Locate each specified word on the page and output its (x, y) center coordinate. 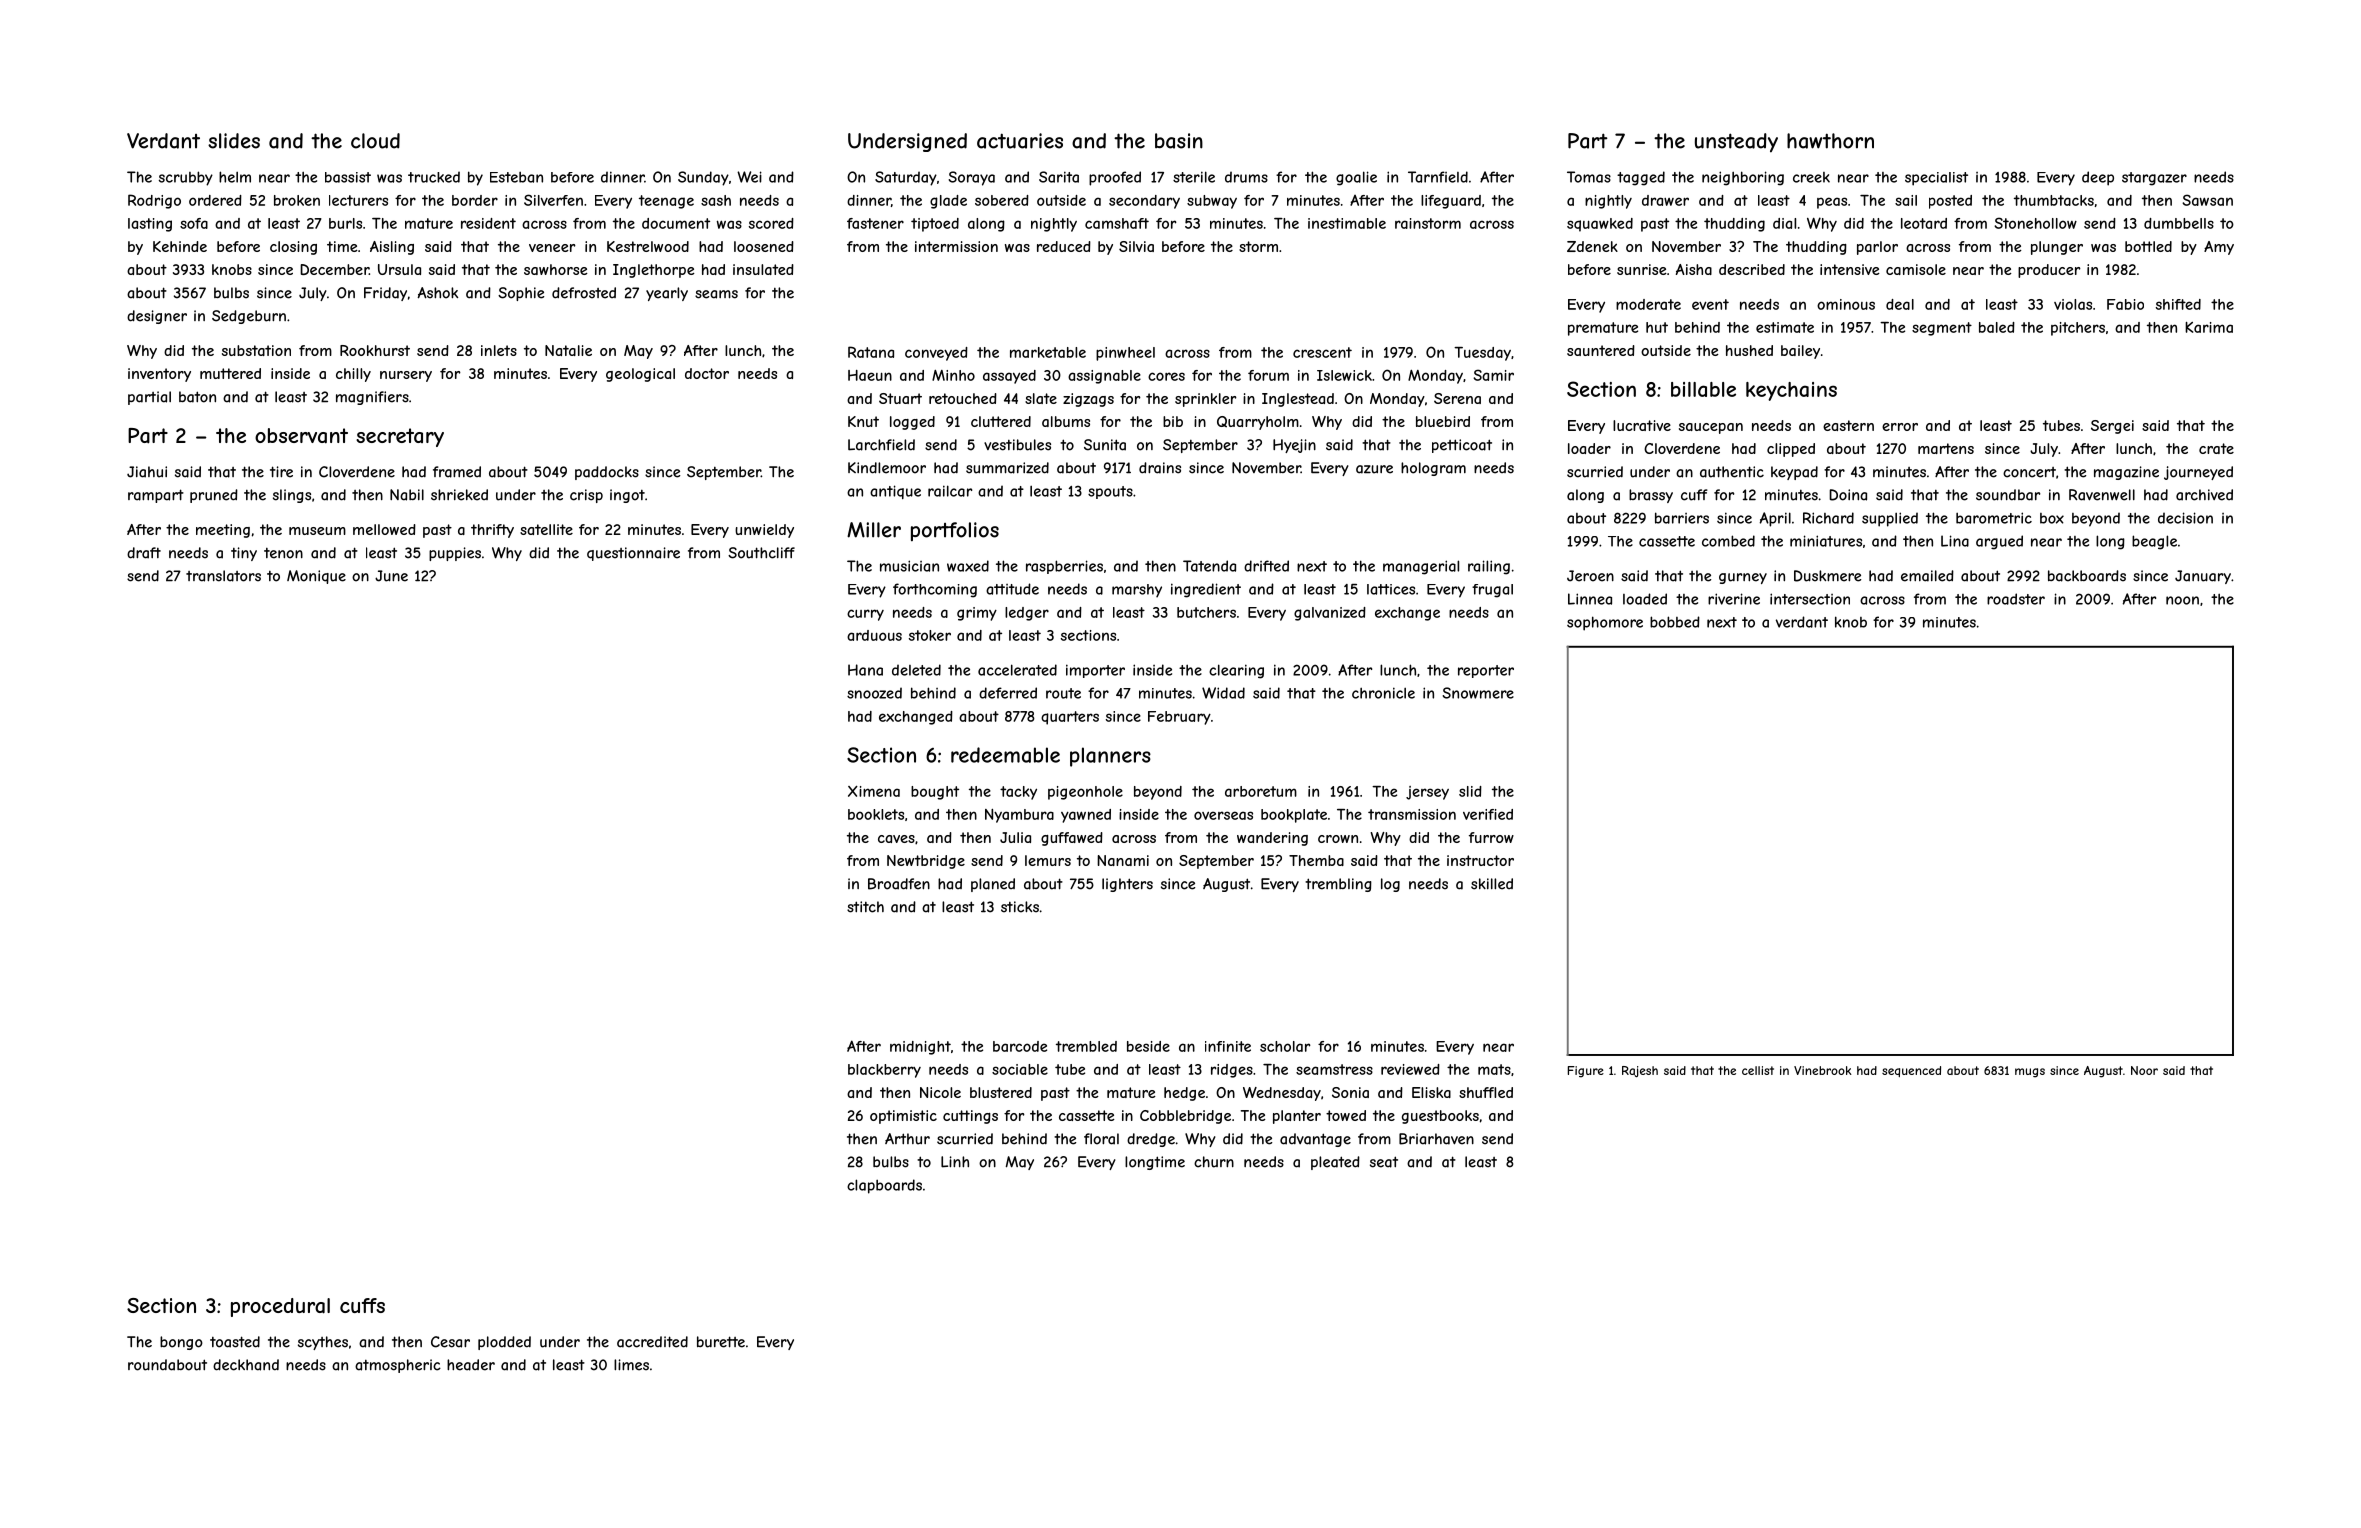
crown (1338, 839)
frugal (1492, 591)
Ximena (874, 791)
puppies (455, 554)
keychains (1791, 391)
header (471, 1365)
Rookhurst (375, 350)
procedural (280, 1307)
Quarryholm (1258, 423)
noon (2182, 600)
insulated (763, 269)
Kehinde (180, 246)
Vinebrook (1823, 1070)
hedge (1184, 1094)
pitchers (2078, 329)
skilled (1492, 884)
